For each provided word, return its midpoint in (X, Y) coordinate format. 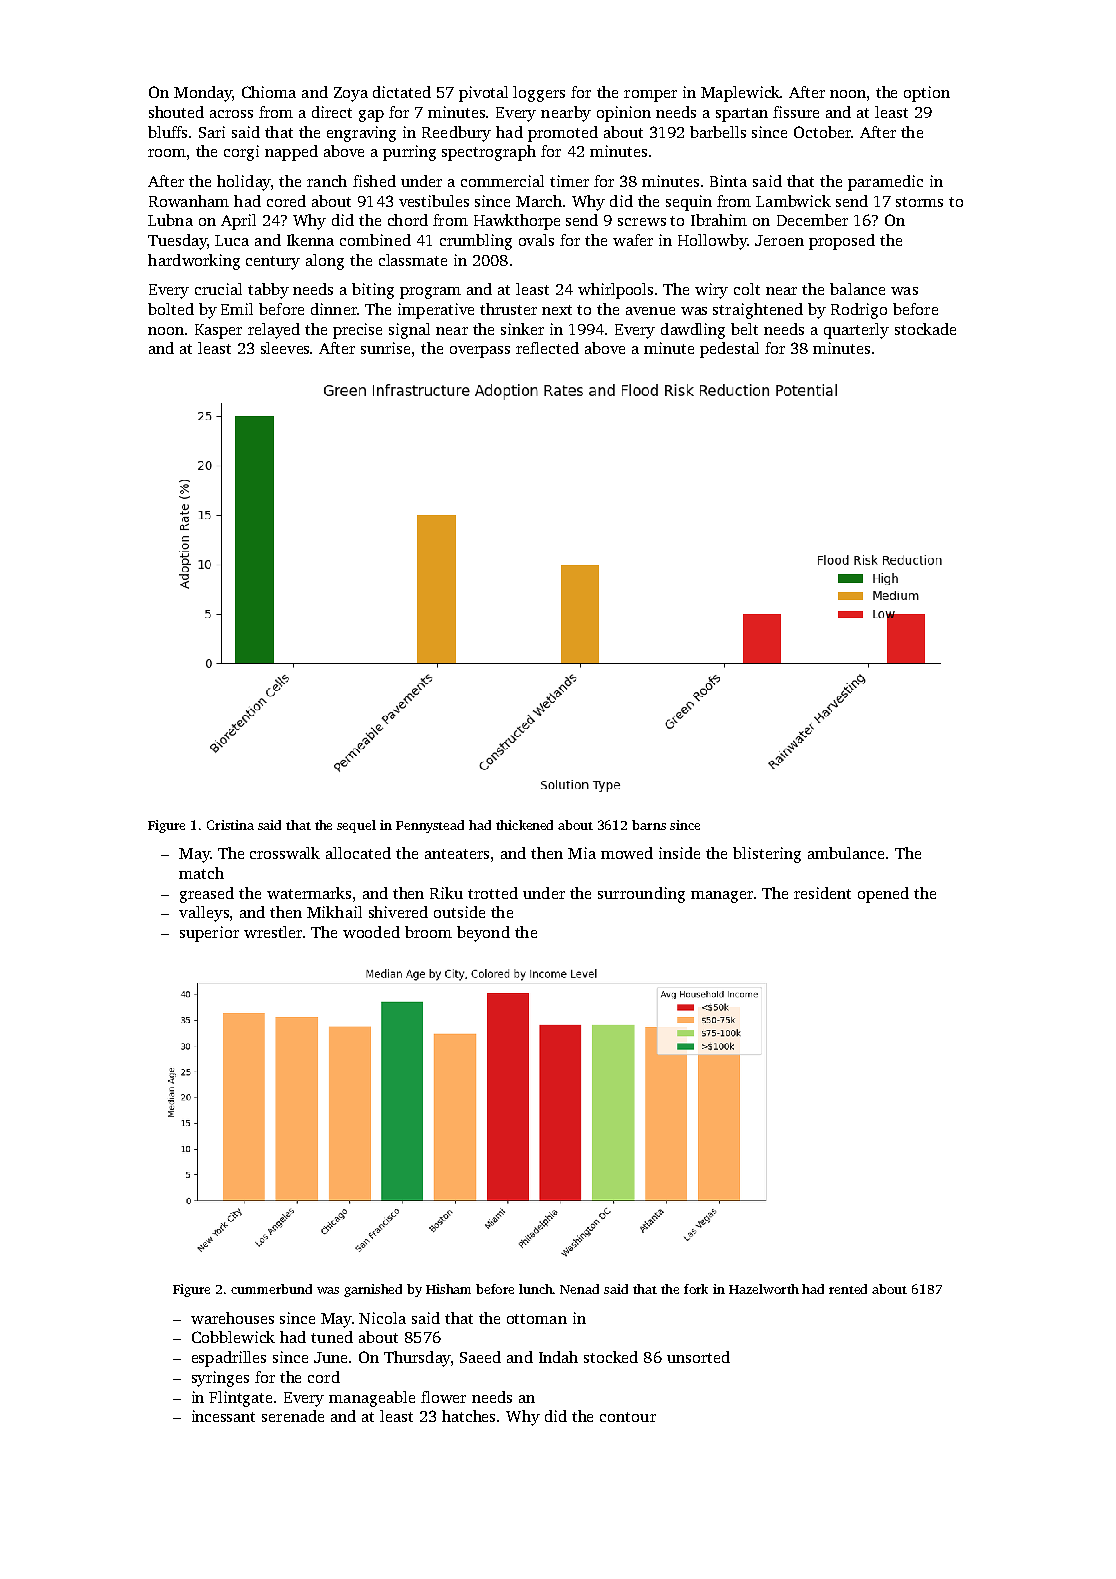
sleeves (285, 348)
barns (649, 825)
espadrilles (229, 1359)
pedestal (729, 350)
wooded (371, 932)
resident (822, 893)
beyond (483, 934)
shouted (176, 112)
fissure (796, 112)
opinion (624, 114)
